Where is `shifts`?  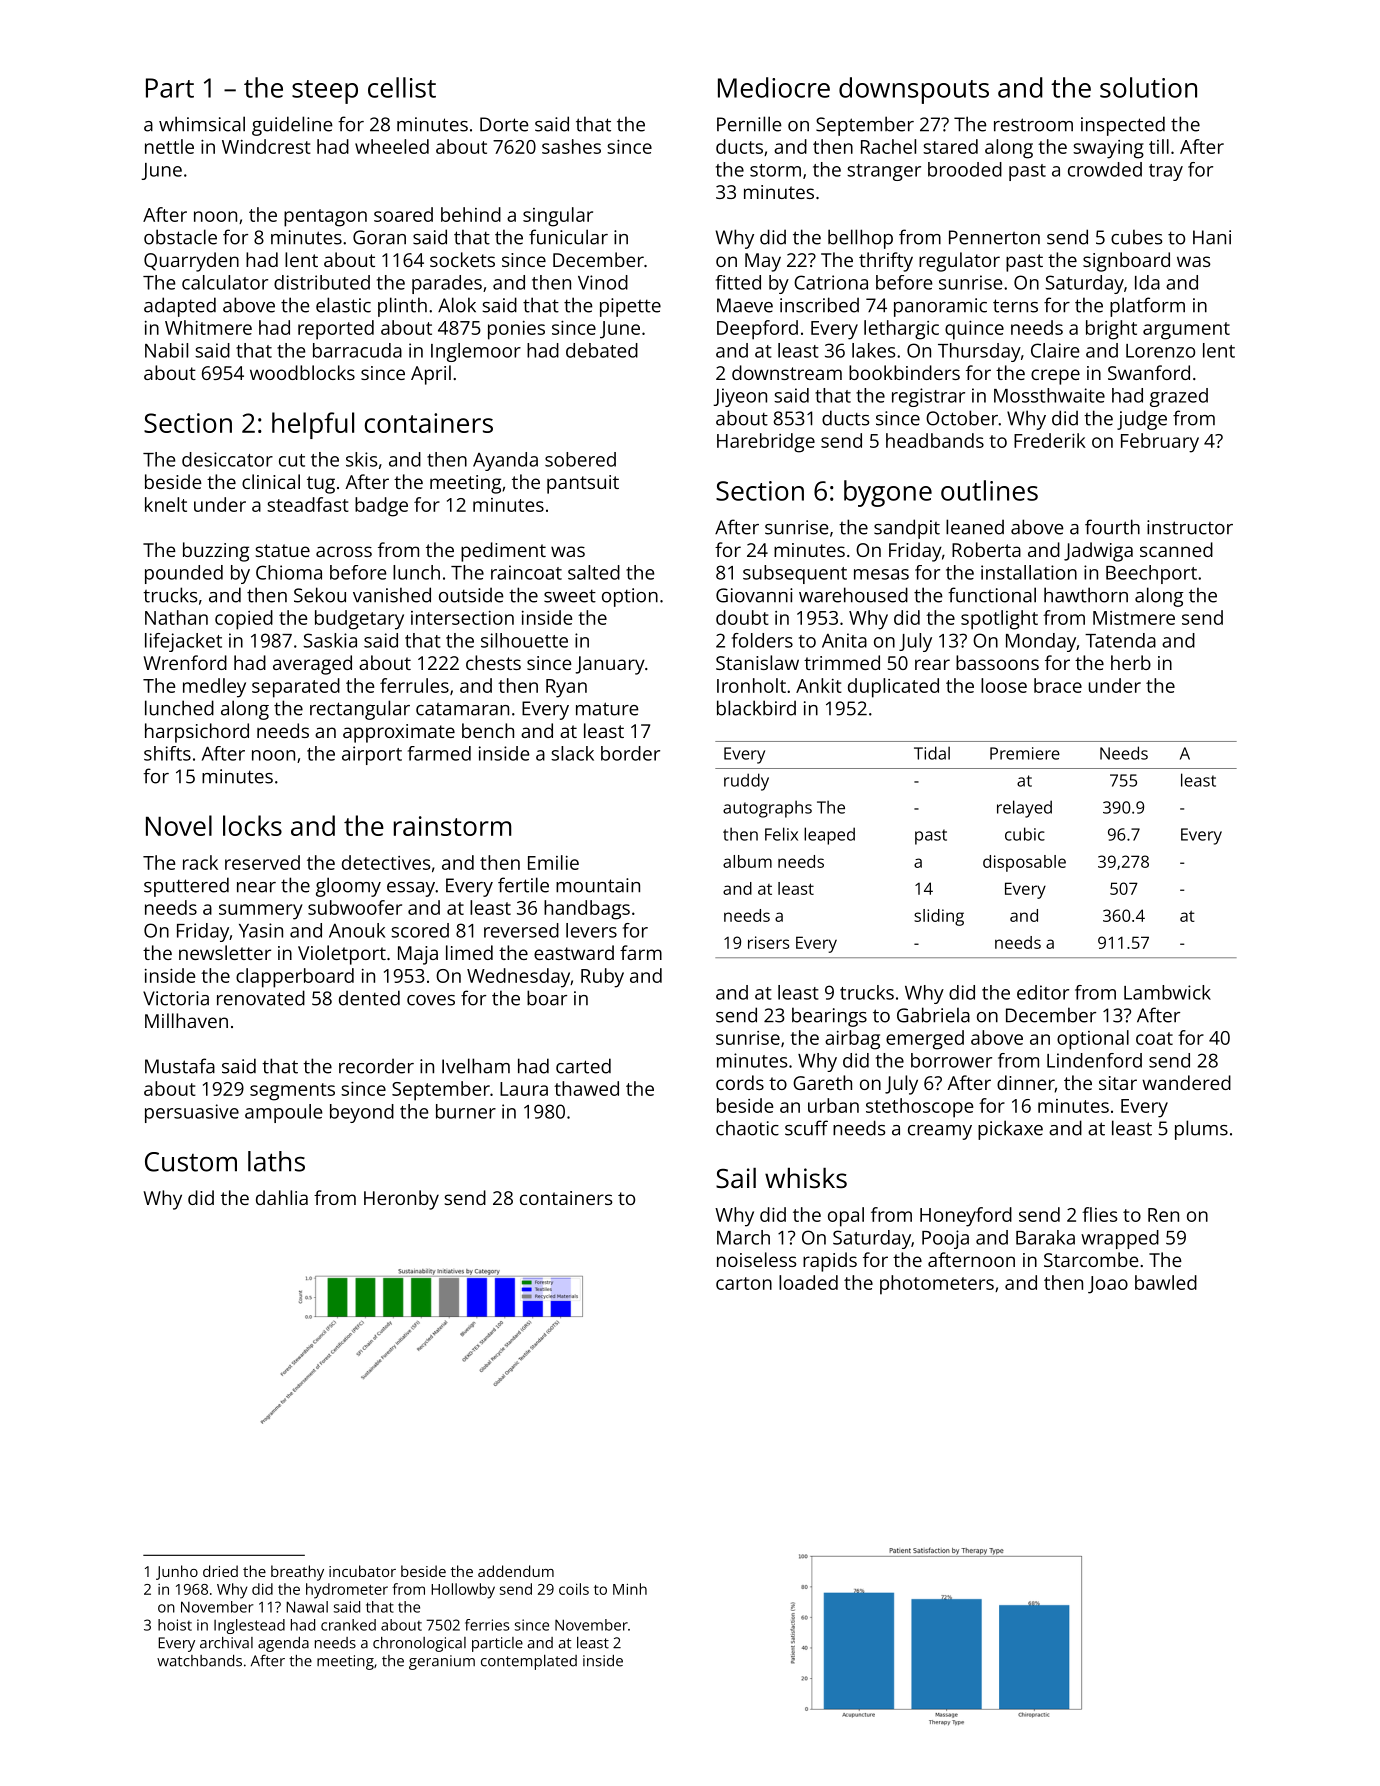 shifts is located at coordinates (167, 753).
